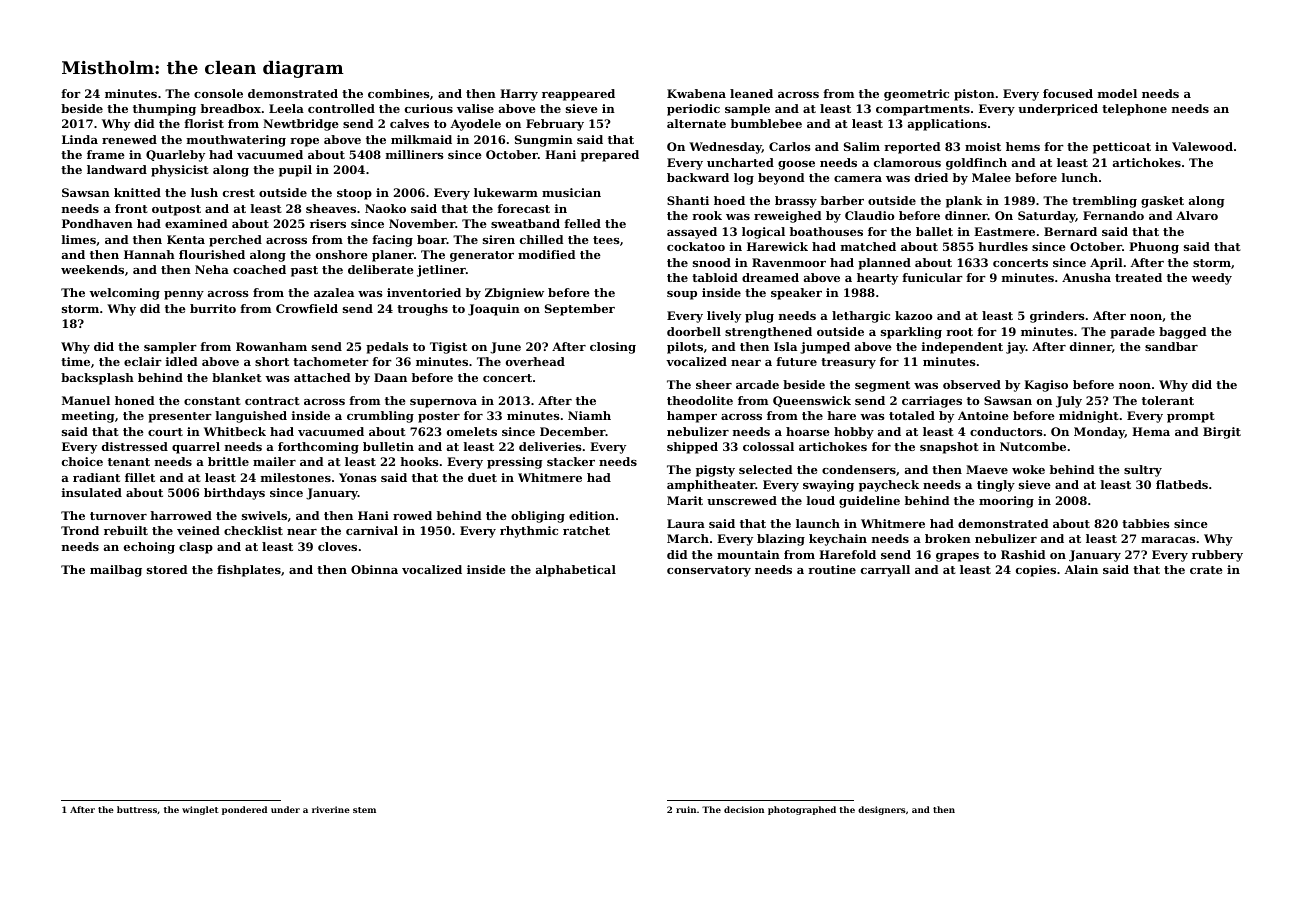  What do you see at coordinates (832, 569) in the image?
I see `routine` at bounding box center [832, 569].
